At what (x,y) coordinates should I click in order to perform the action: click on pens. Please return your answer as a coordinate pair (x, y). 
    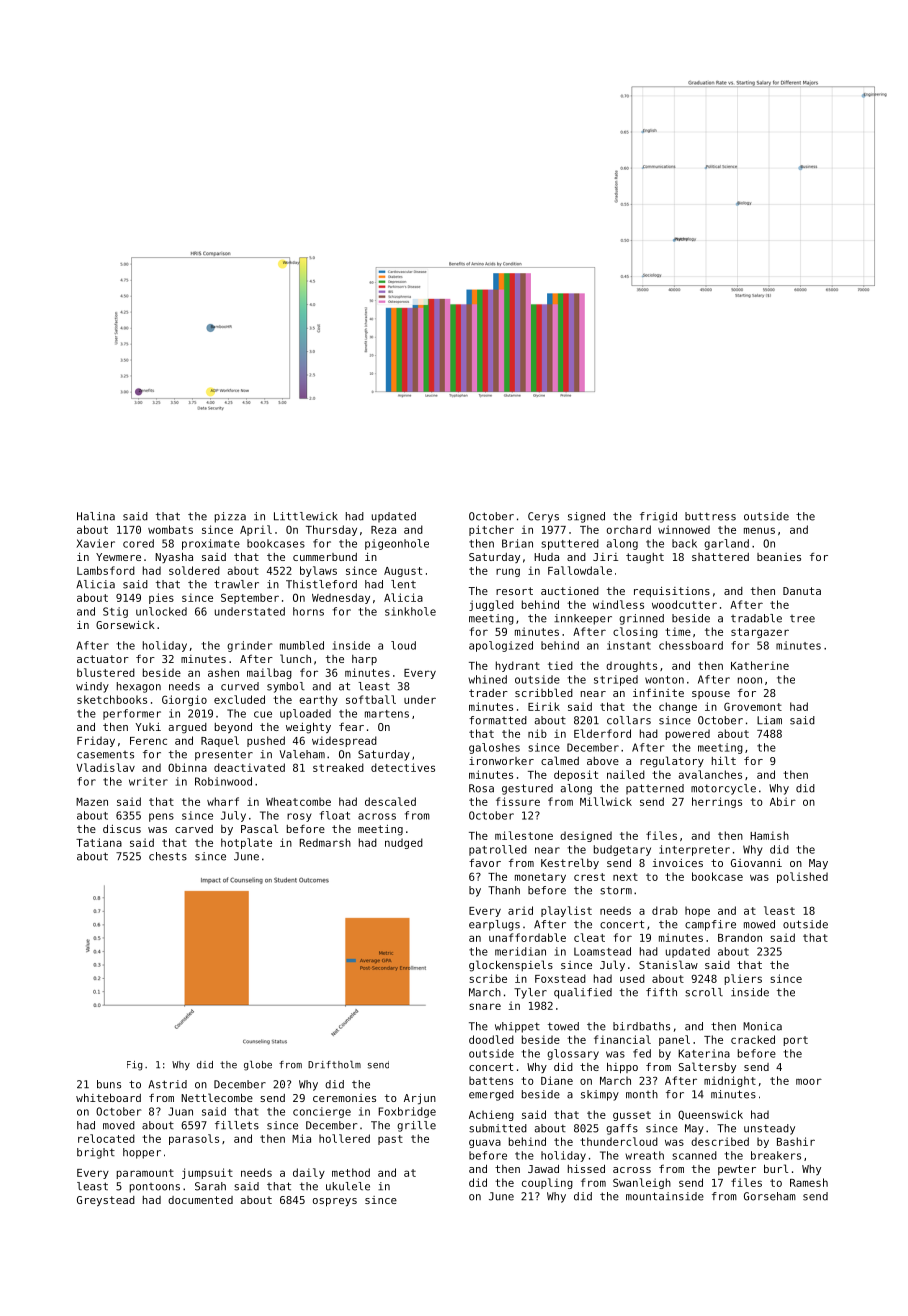
    Looking at the image, I should click on (161, 817).
